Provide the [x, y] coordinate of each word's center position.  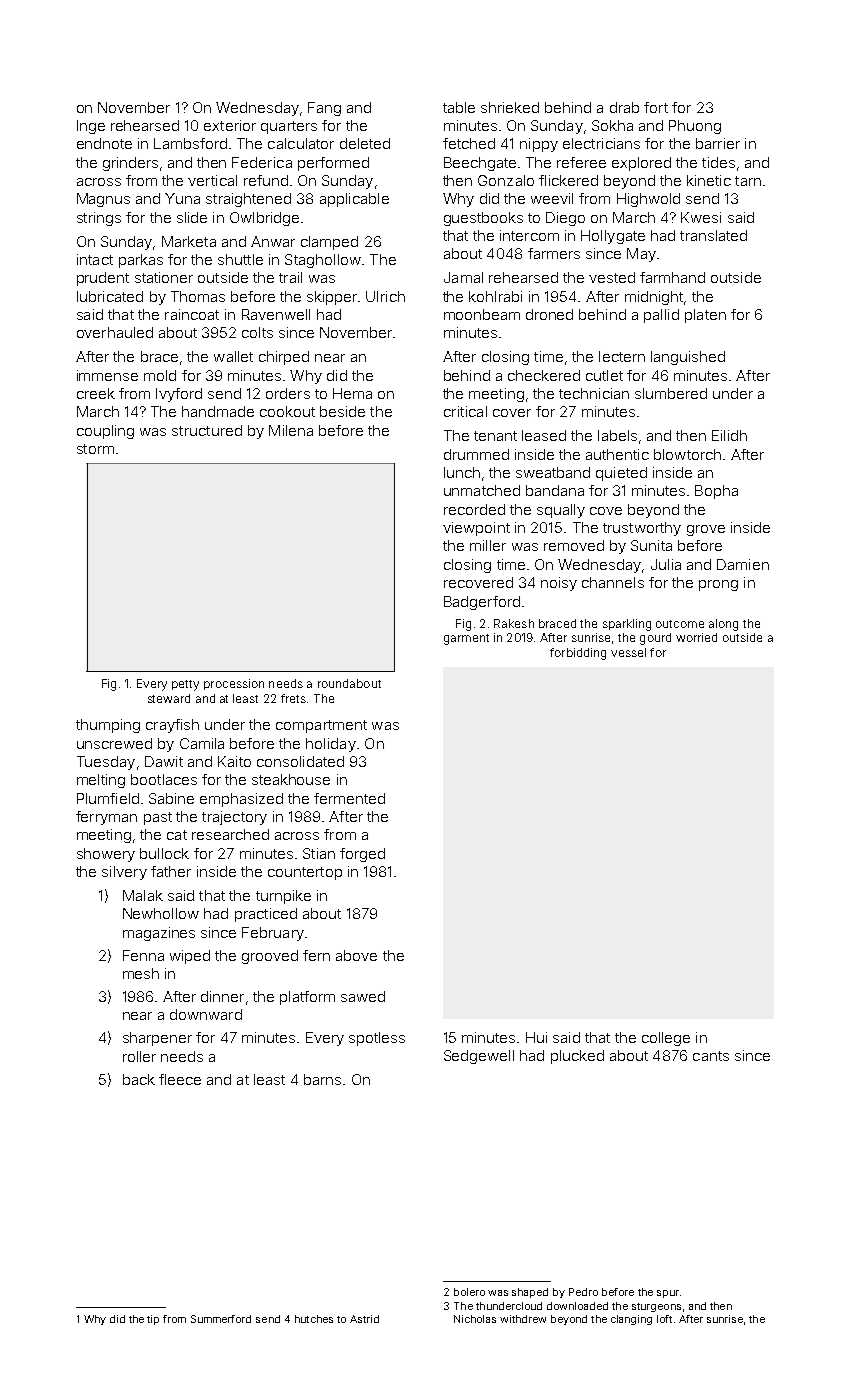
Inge [91, 127]
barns [322, 1079]
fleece [180, 1079]
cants [711, 1056]
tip [153, 1320]
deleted [365, 143]
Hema [352, 393]
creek [96, 393]
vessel [628, 652]
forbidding [578, 654]
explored [641, 164]
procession [234, 684]
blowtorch [687, 454]
